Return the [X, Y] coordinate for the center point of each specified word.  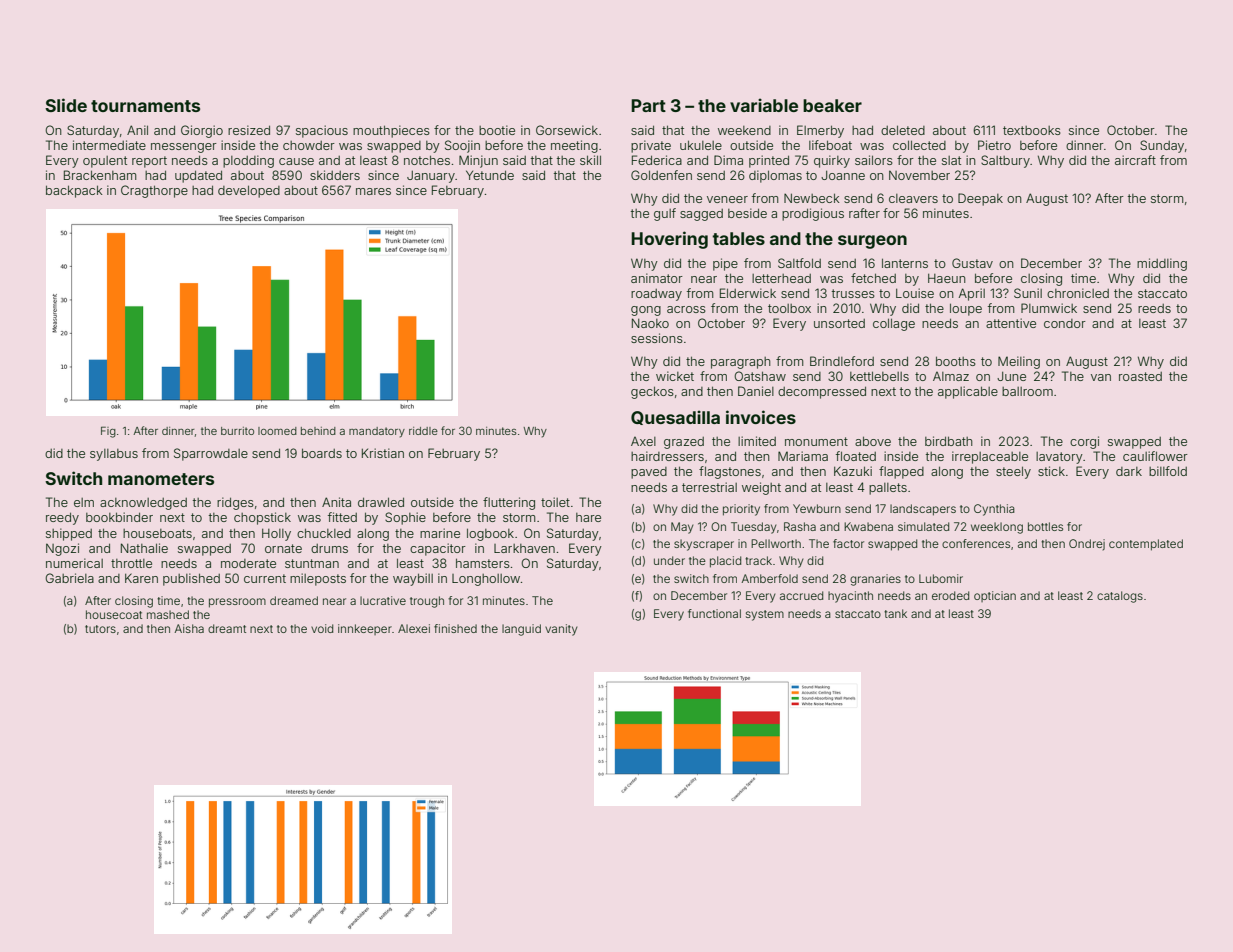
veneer [727, 199]
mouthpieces [391, 131]
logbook [490, 534]
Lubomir [941, 578]
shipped [69, 534]
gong [646, 311]
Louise [915, 293]
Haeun [947, 278]
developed [249, 191]
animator [657, 278]
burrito [237, 431]
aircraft [1135, 160]
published [191, 579]
